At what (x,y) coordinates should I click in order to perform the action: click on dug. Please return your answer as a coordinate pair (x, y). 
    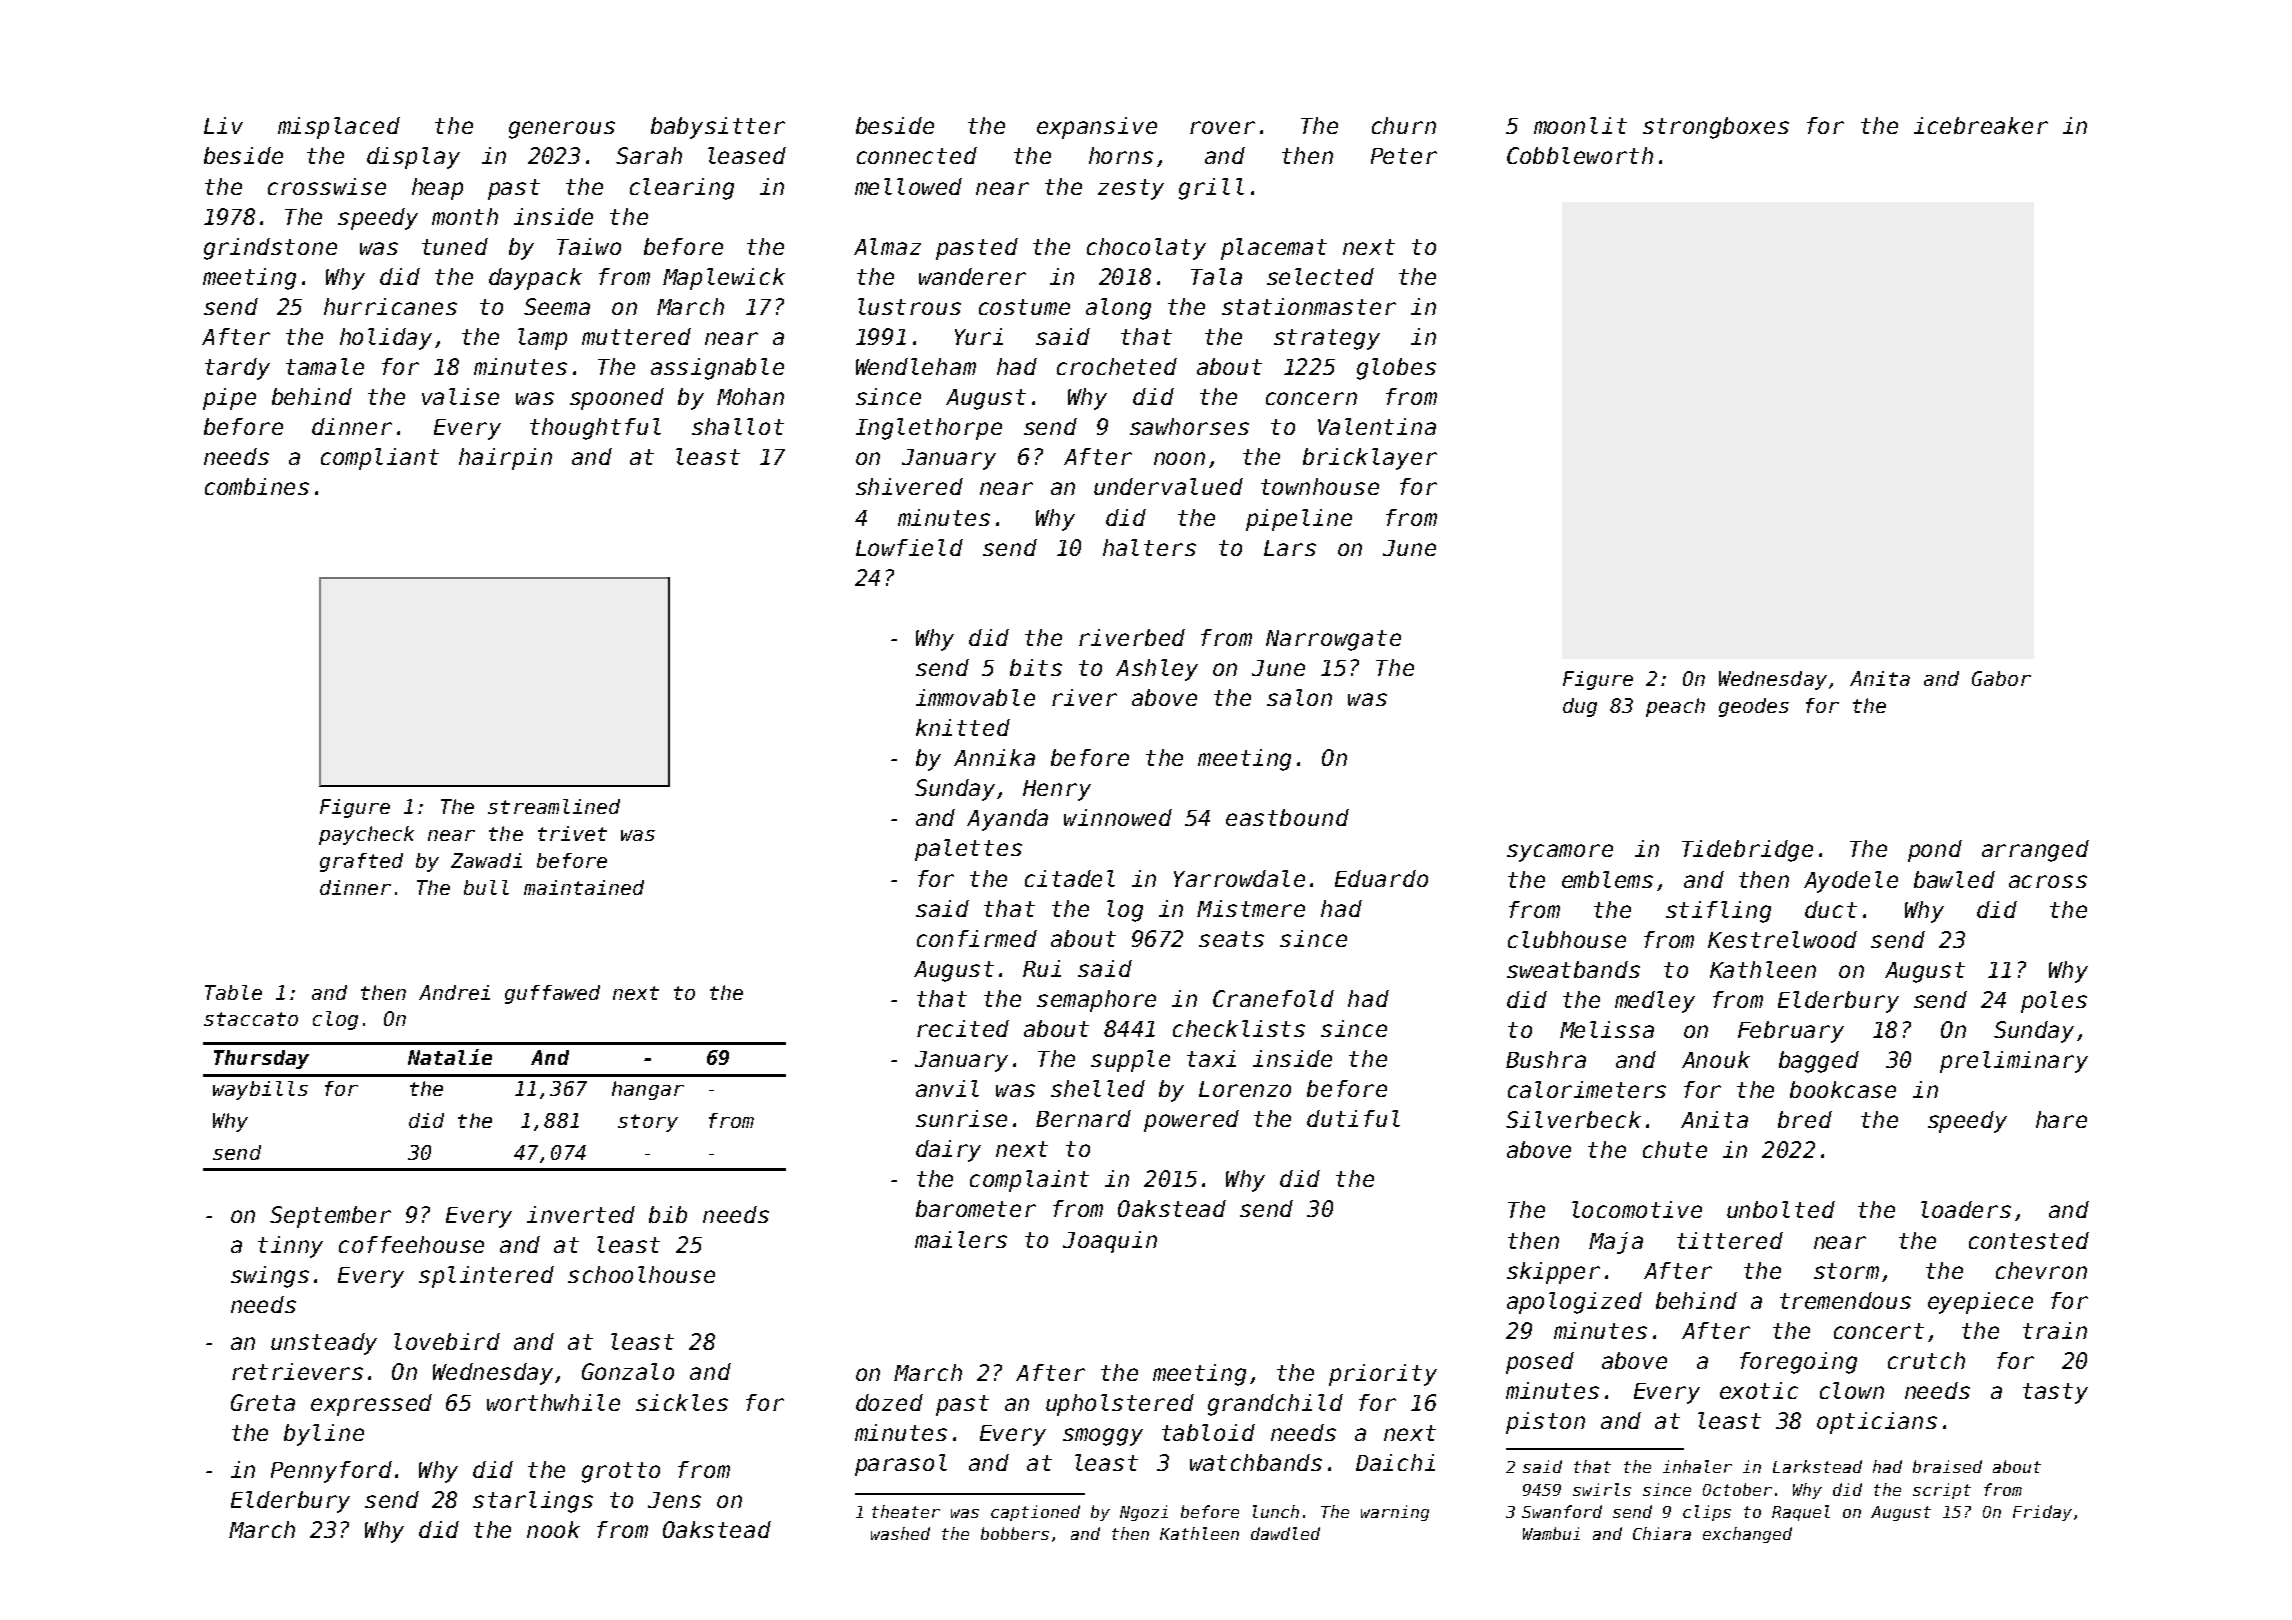
    Looking at the image, I should click on (1580, 707).
